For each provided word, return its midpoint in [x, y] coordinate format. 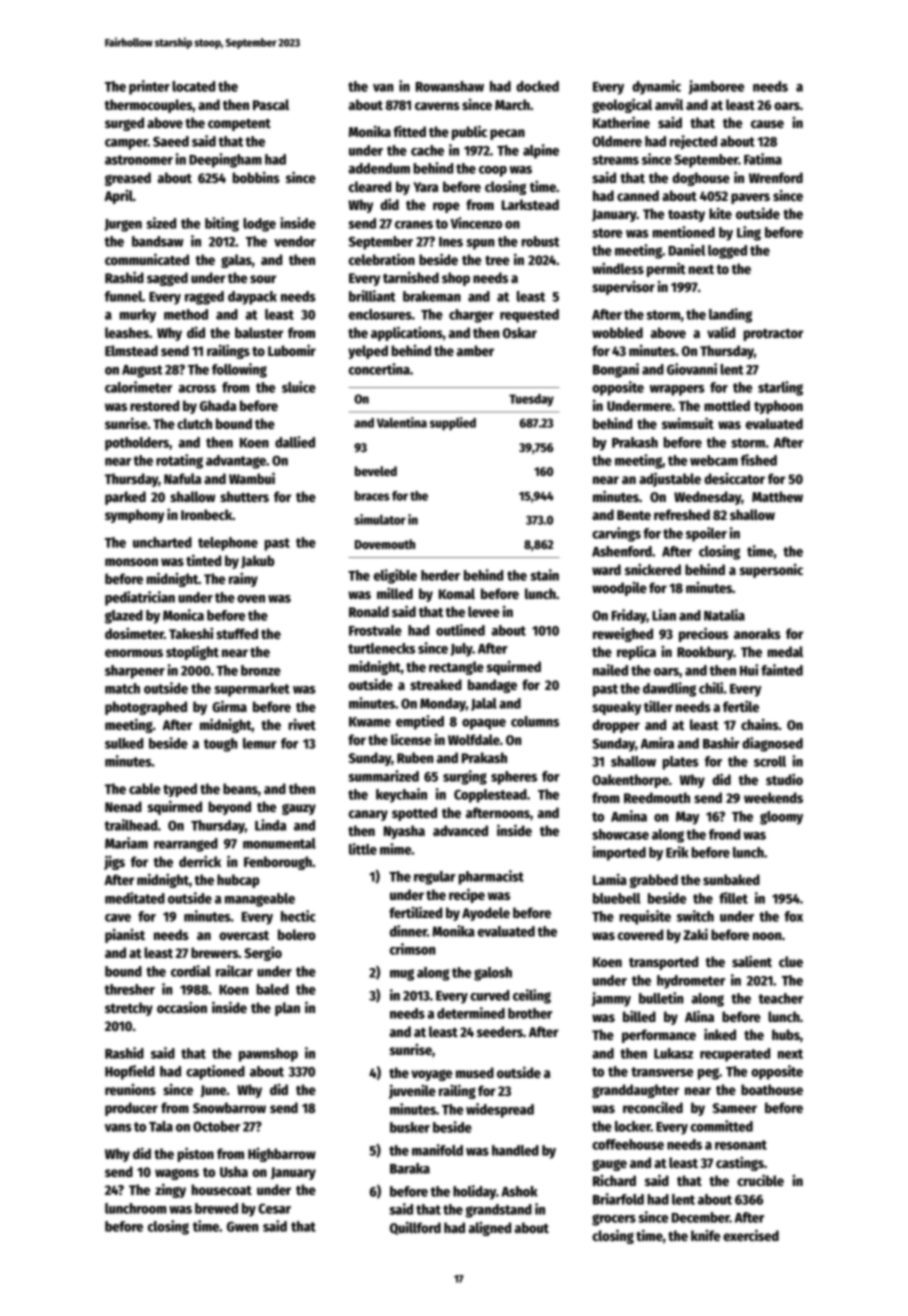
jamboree [716, 87]
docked [537, 86]
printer [149, 87]
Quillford [415, 1228]
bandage [492, 686]
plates [680, 763]
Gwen [242, 1226]
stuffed [237, 633]
